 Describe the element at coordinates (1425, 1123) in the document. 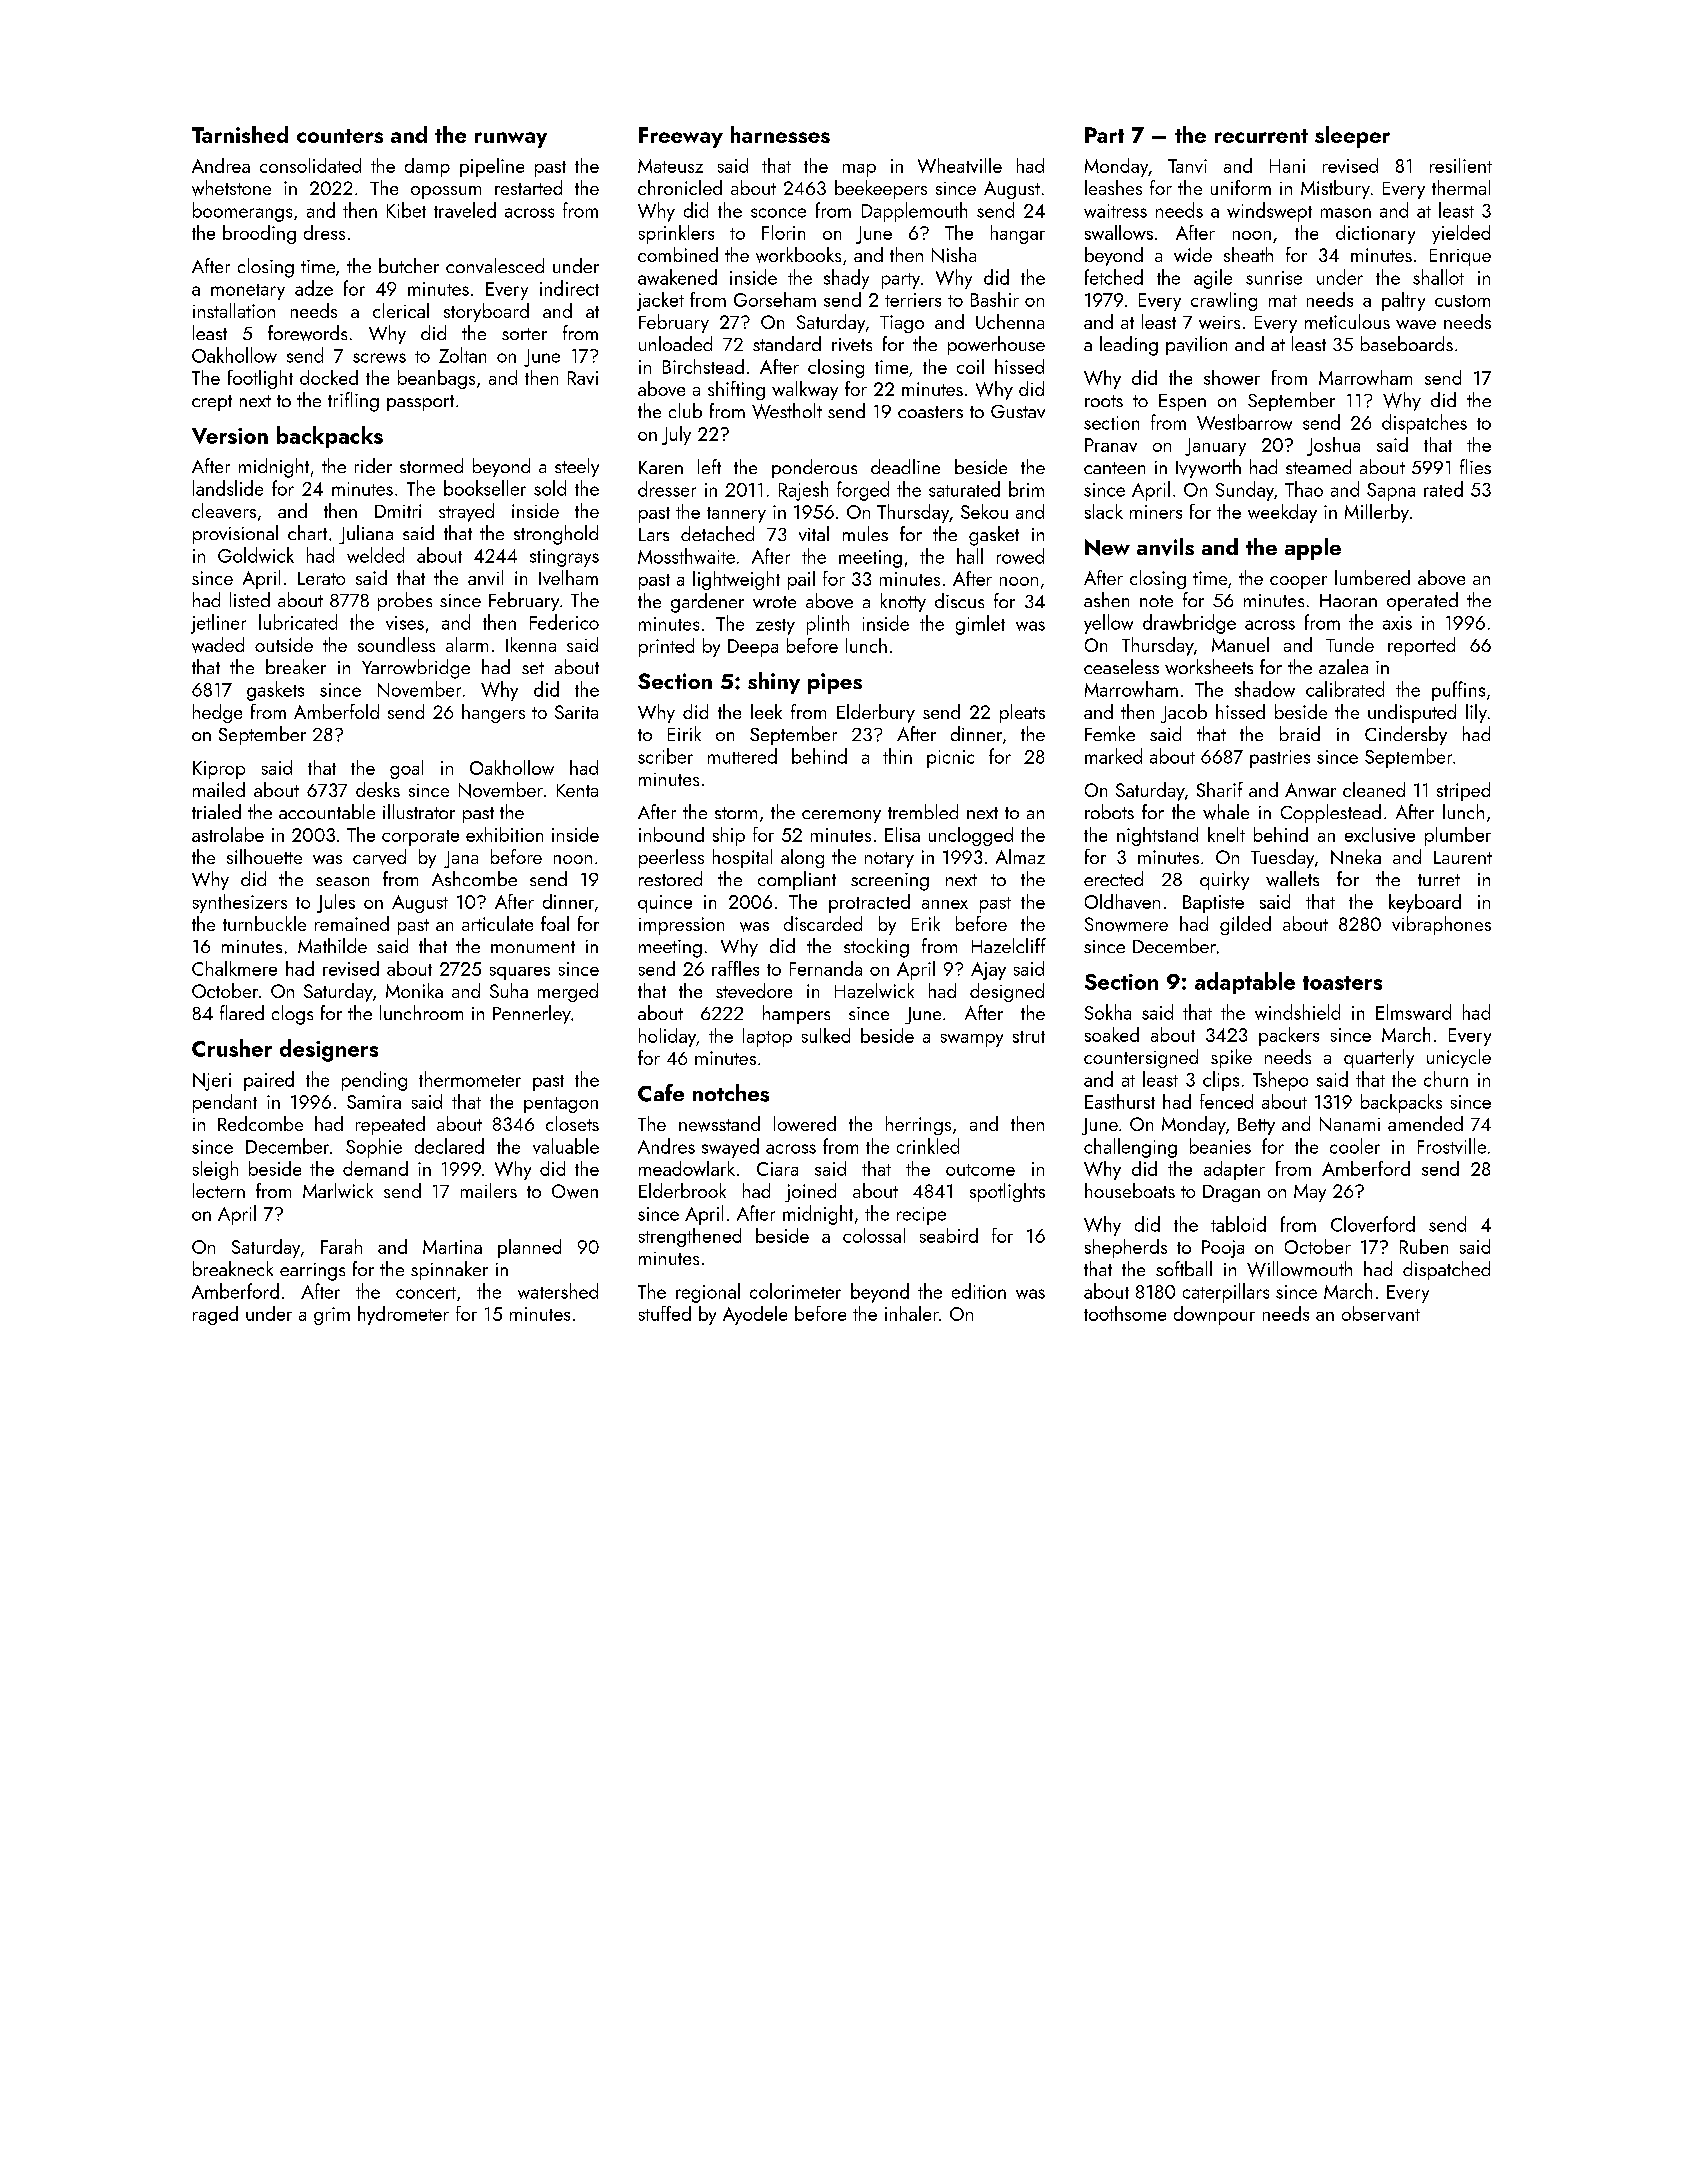

I see `amended` at that location.
